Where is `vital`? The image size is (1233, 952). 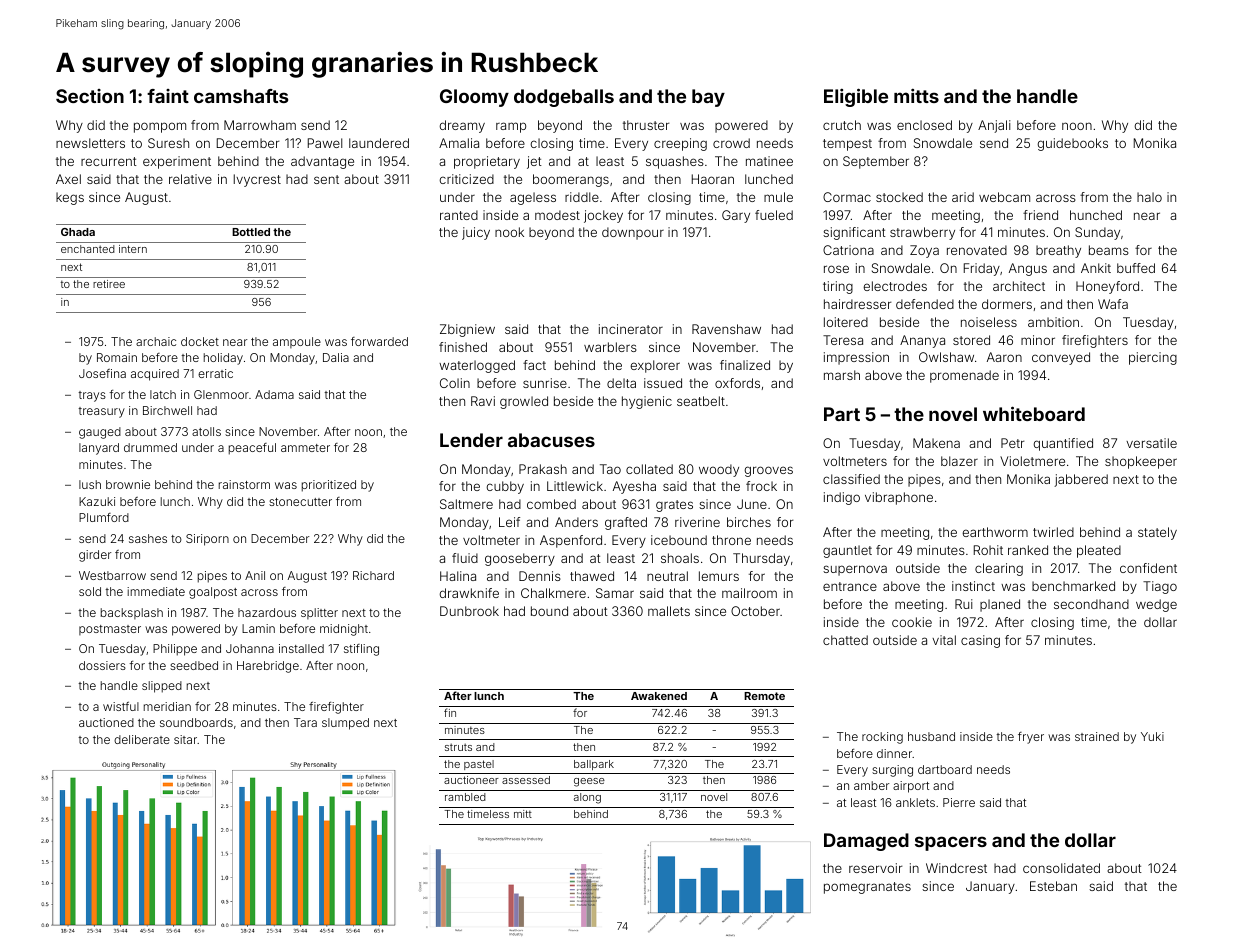 vital is located at coordinates (944, 640).
